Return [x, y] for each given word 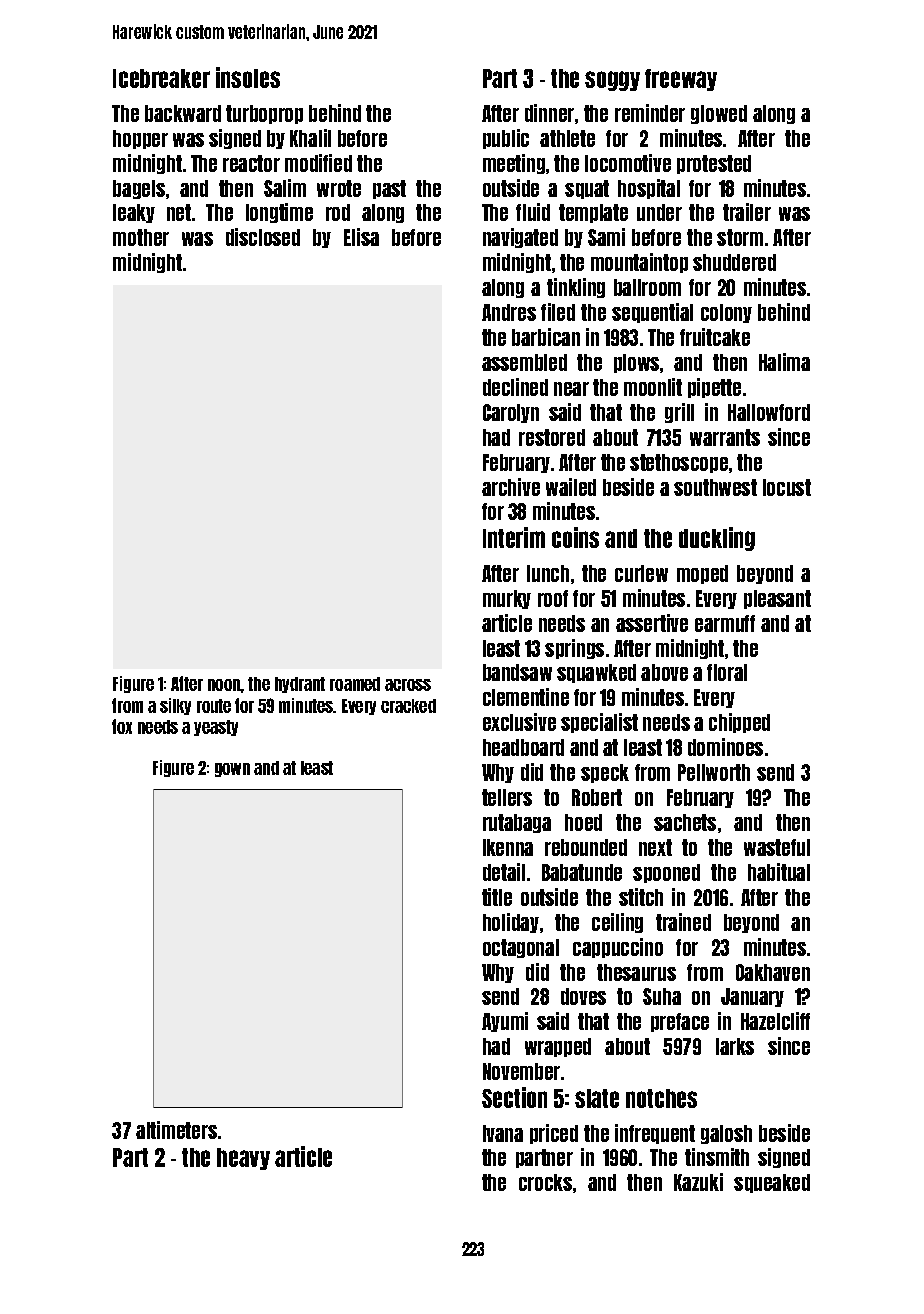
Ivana [503, 1133]
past [389, 189]
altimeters [176, 1130]
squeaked [772, 1183]
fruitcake [715, 337]
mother [141, 237]
